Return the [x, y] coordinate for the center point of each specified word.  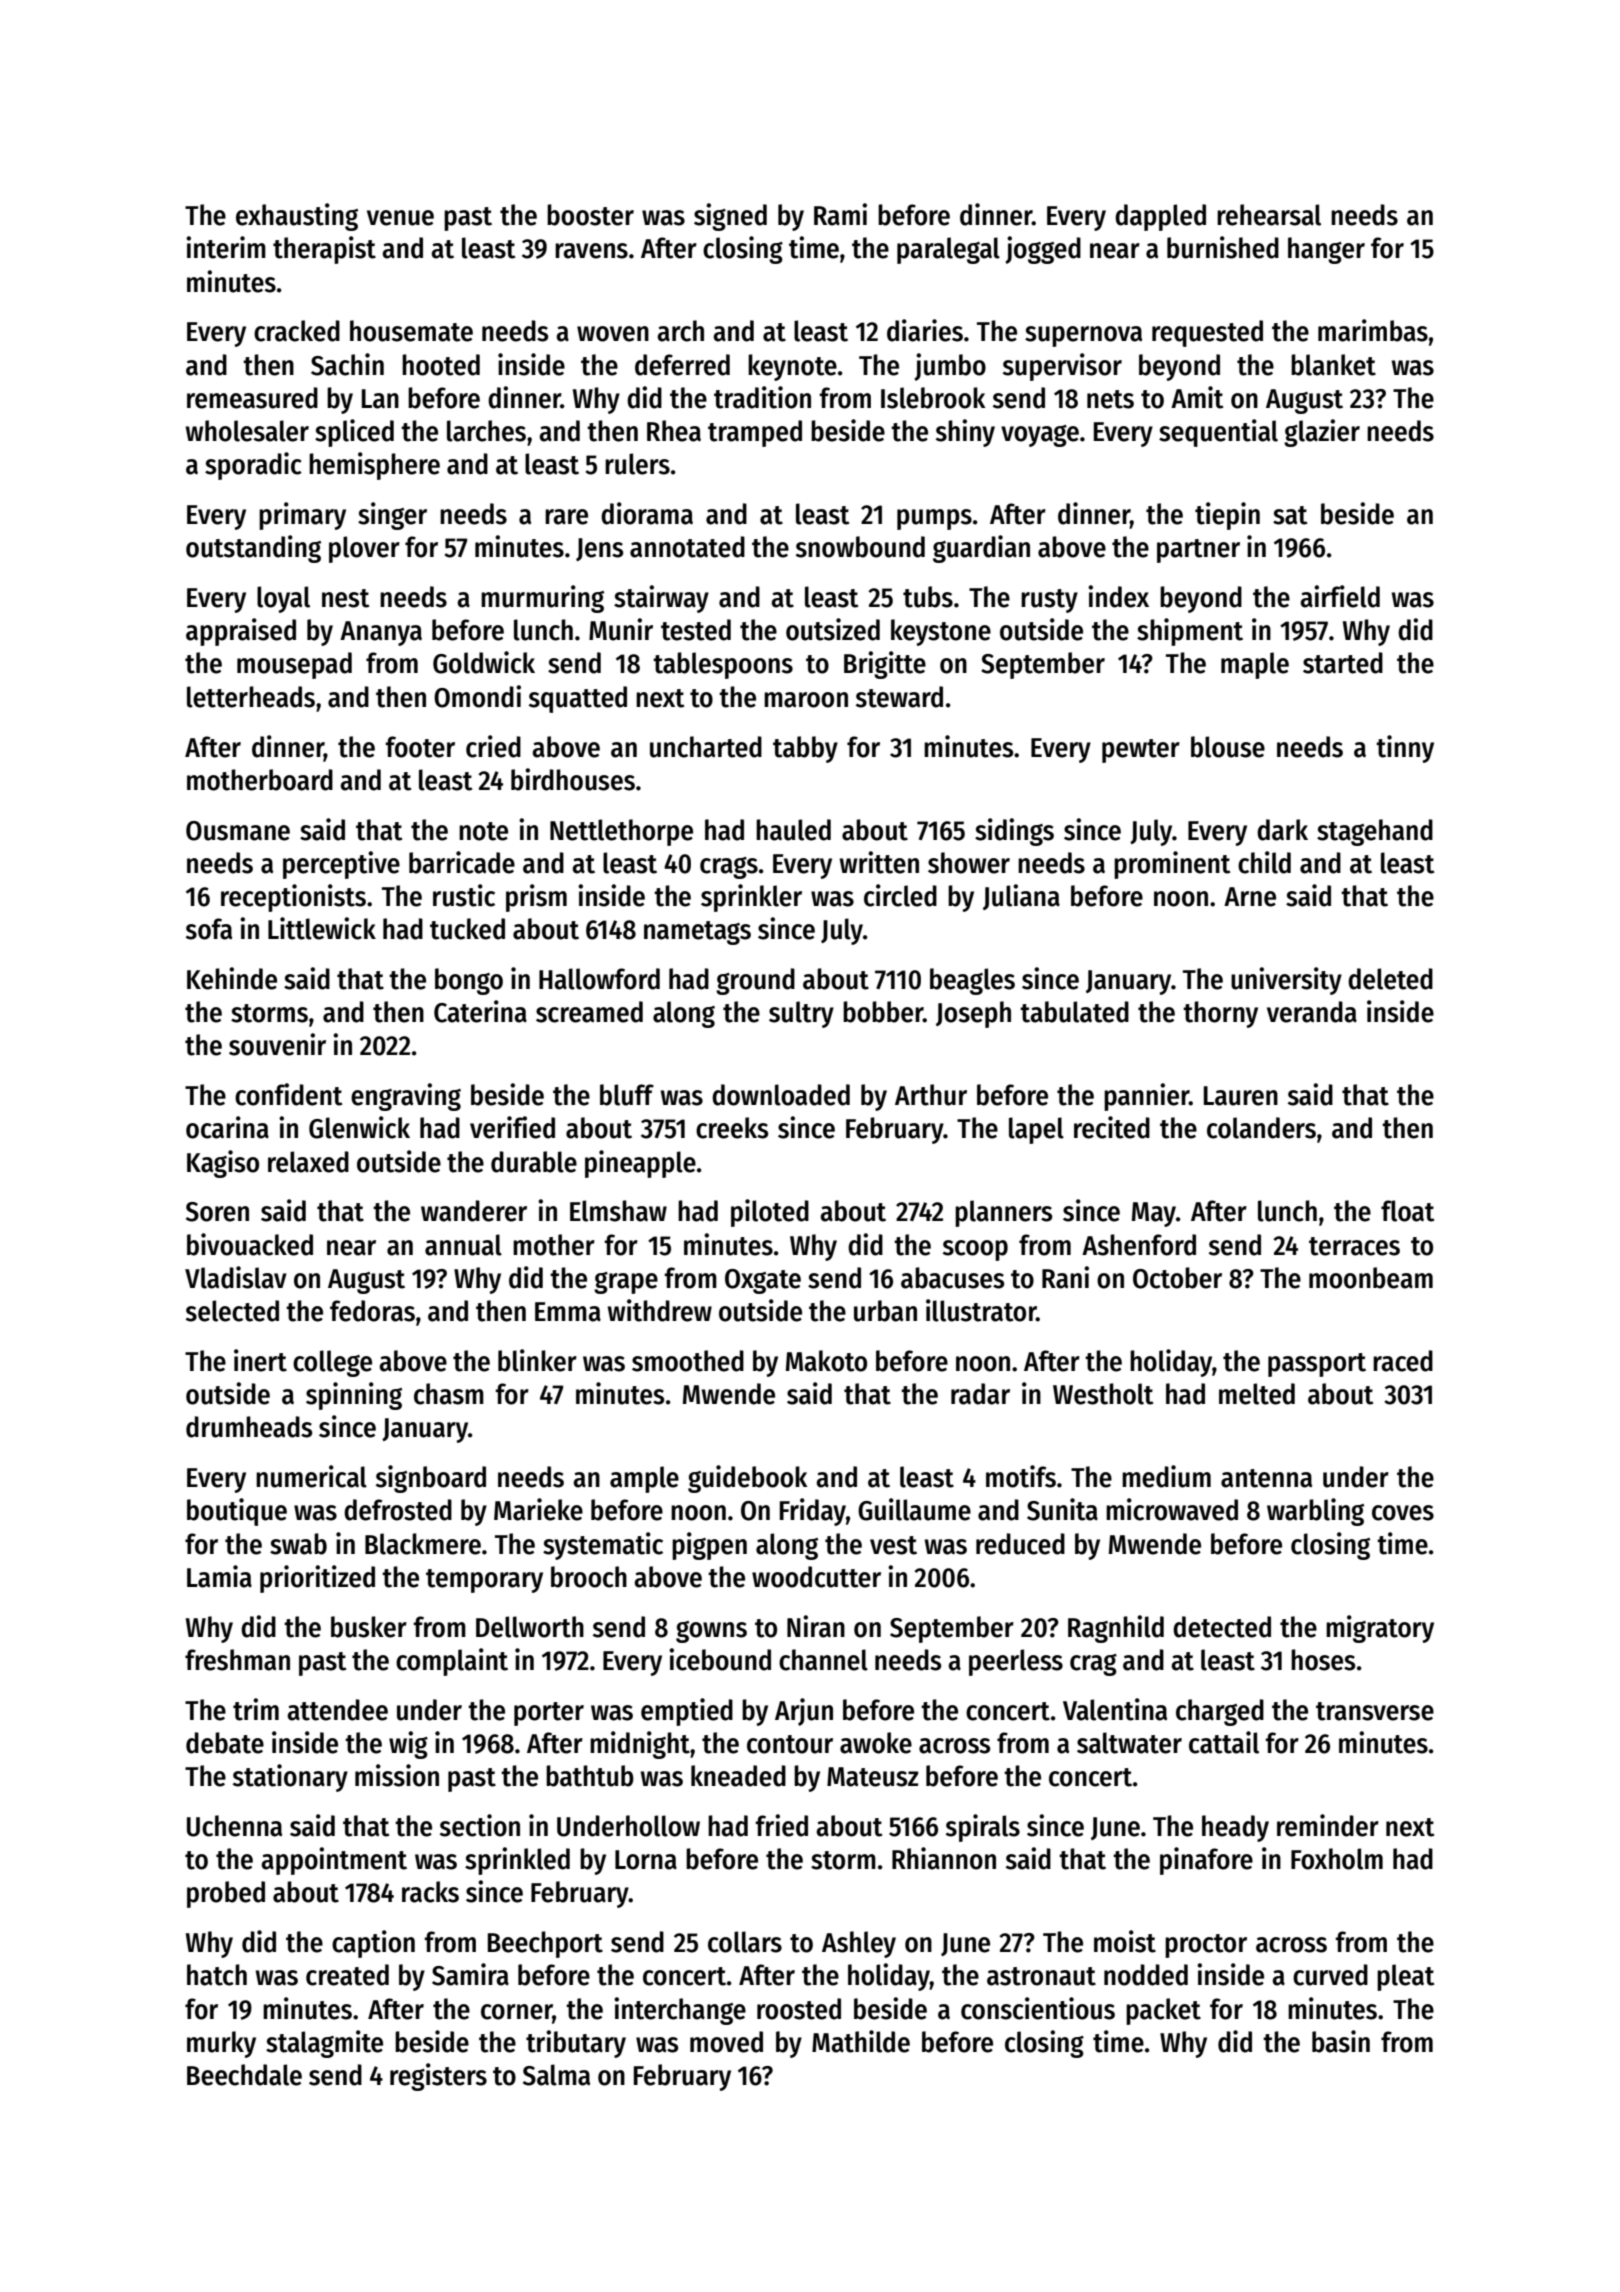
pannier [1146, 1097]
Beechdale [244, 2075]
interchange [680, 2011]
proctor [1206, 1946]
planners [1003, 1213]
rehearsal [1269, 215]
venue [400, 218]
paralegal [948, 250]
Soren [217, 1212]
